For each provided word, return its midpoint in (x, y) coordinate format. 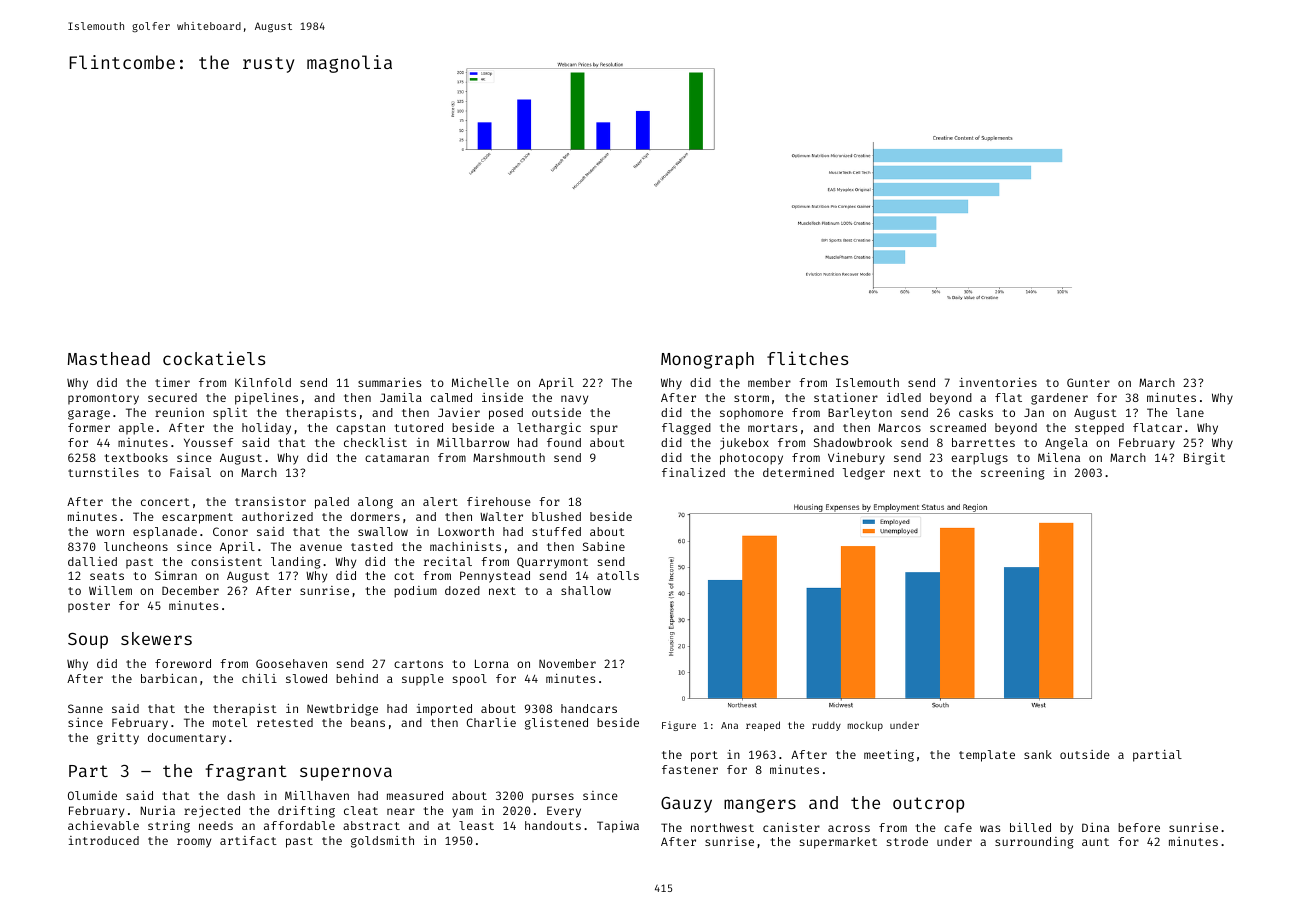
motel (230, 722)
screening (1013, 474)
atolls (618, 575)
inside (502, 397)
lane (1190, 412)
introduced (104, 840)
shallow (586, 590)
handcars (589, 708)
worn (110, 532)
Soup (88, 641)
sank (1038, 754)
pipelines (266, 399)
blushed (556, 516)
